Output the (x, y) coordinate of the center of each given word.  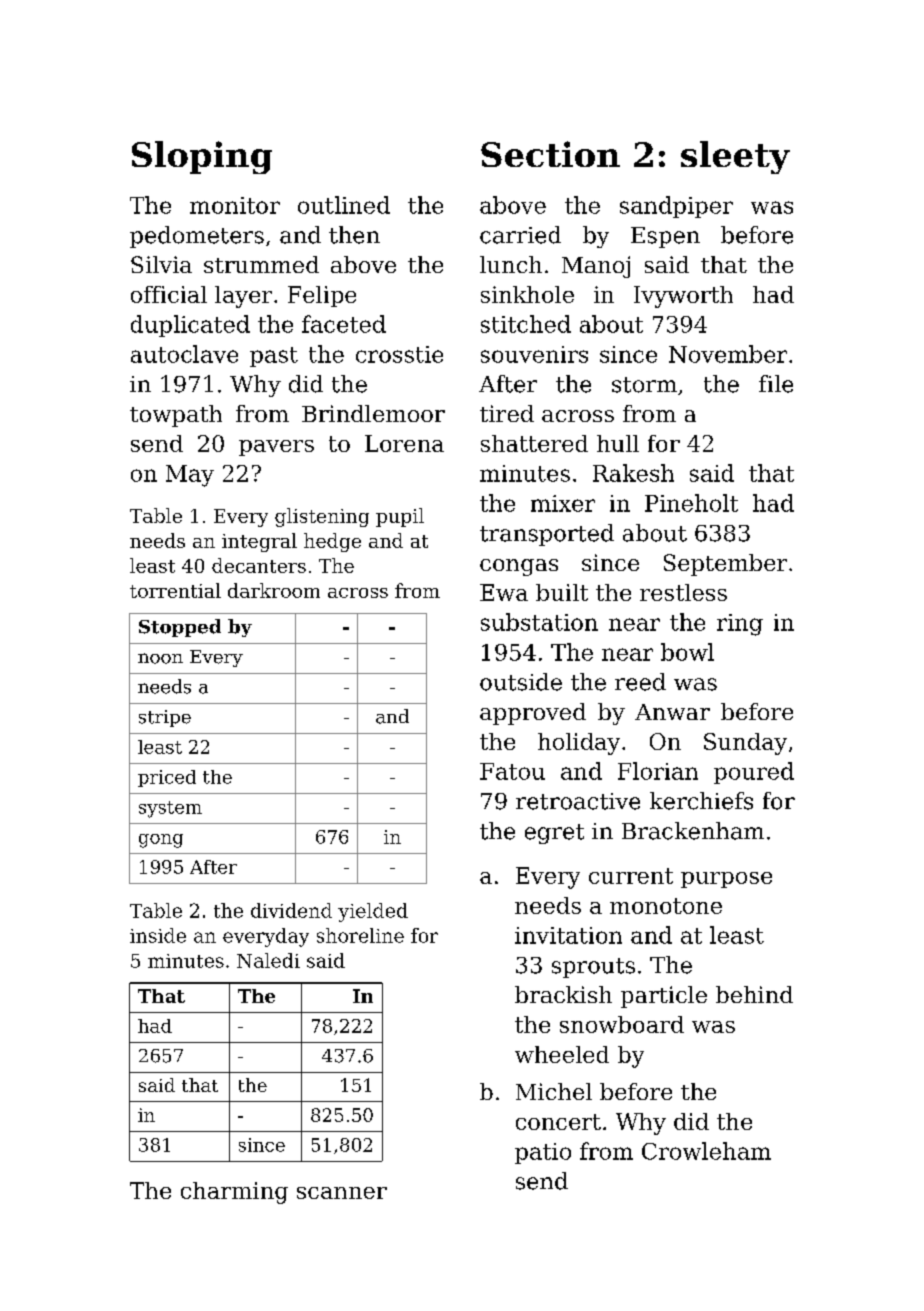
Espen (665, 237)
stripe (165, 718)
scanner (342, 1193)
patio (543, 1153)
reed (640, 682)
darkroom (274, 590)
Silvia (161, 264)
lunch (511, 264)
